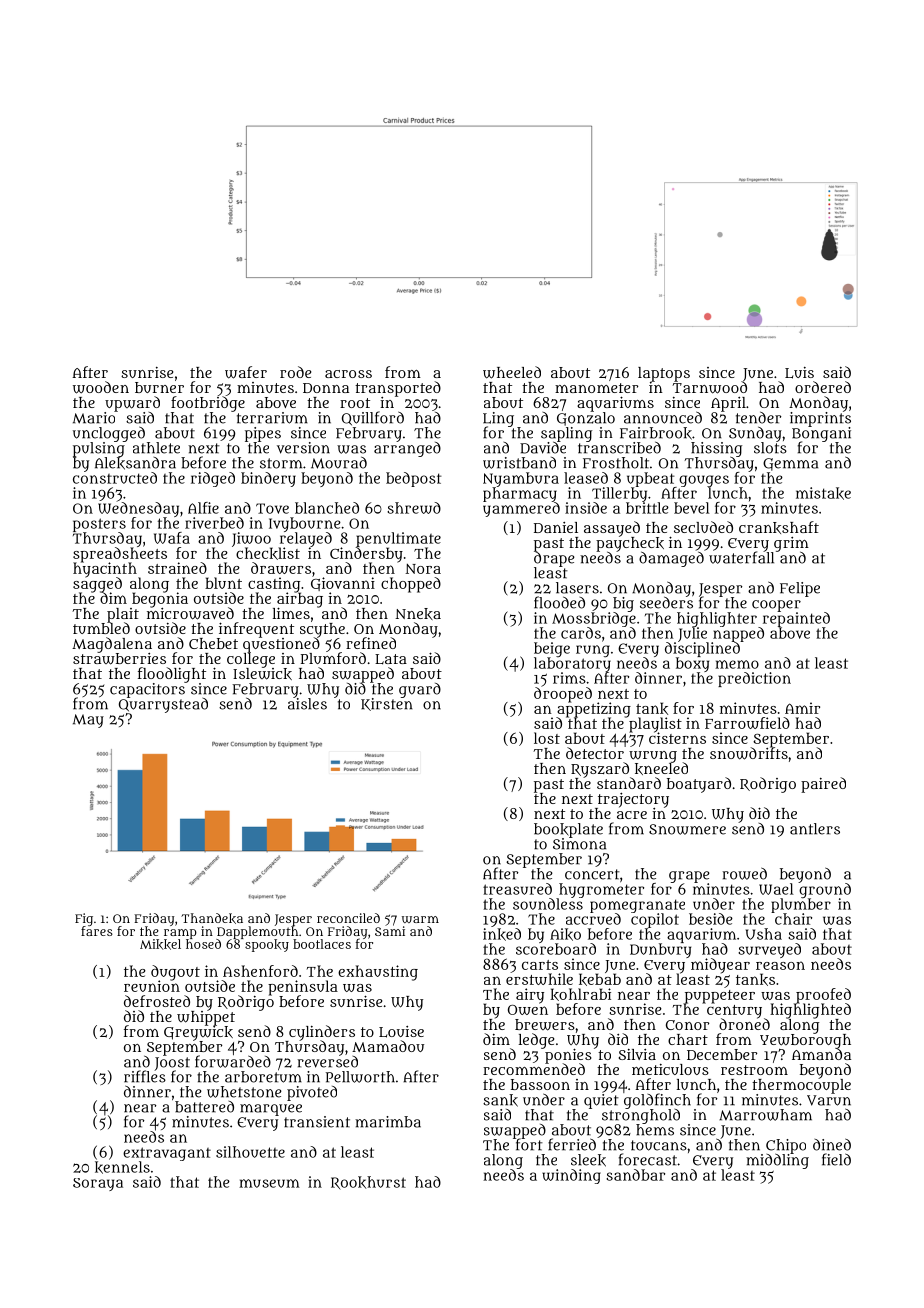 The width and height of the document is (924, 1308). What do you see at coordinates (180, 934) in the document?
I see `ramp` at bounding box center [180, 934].
